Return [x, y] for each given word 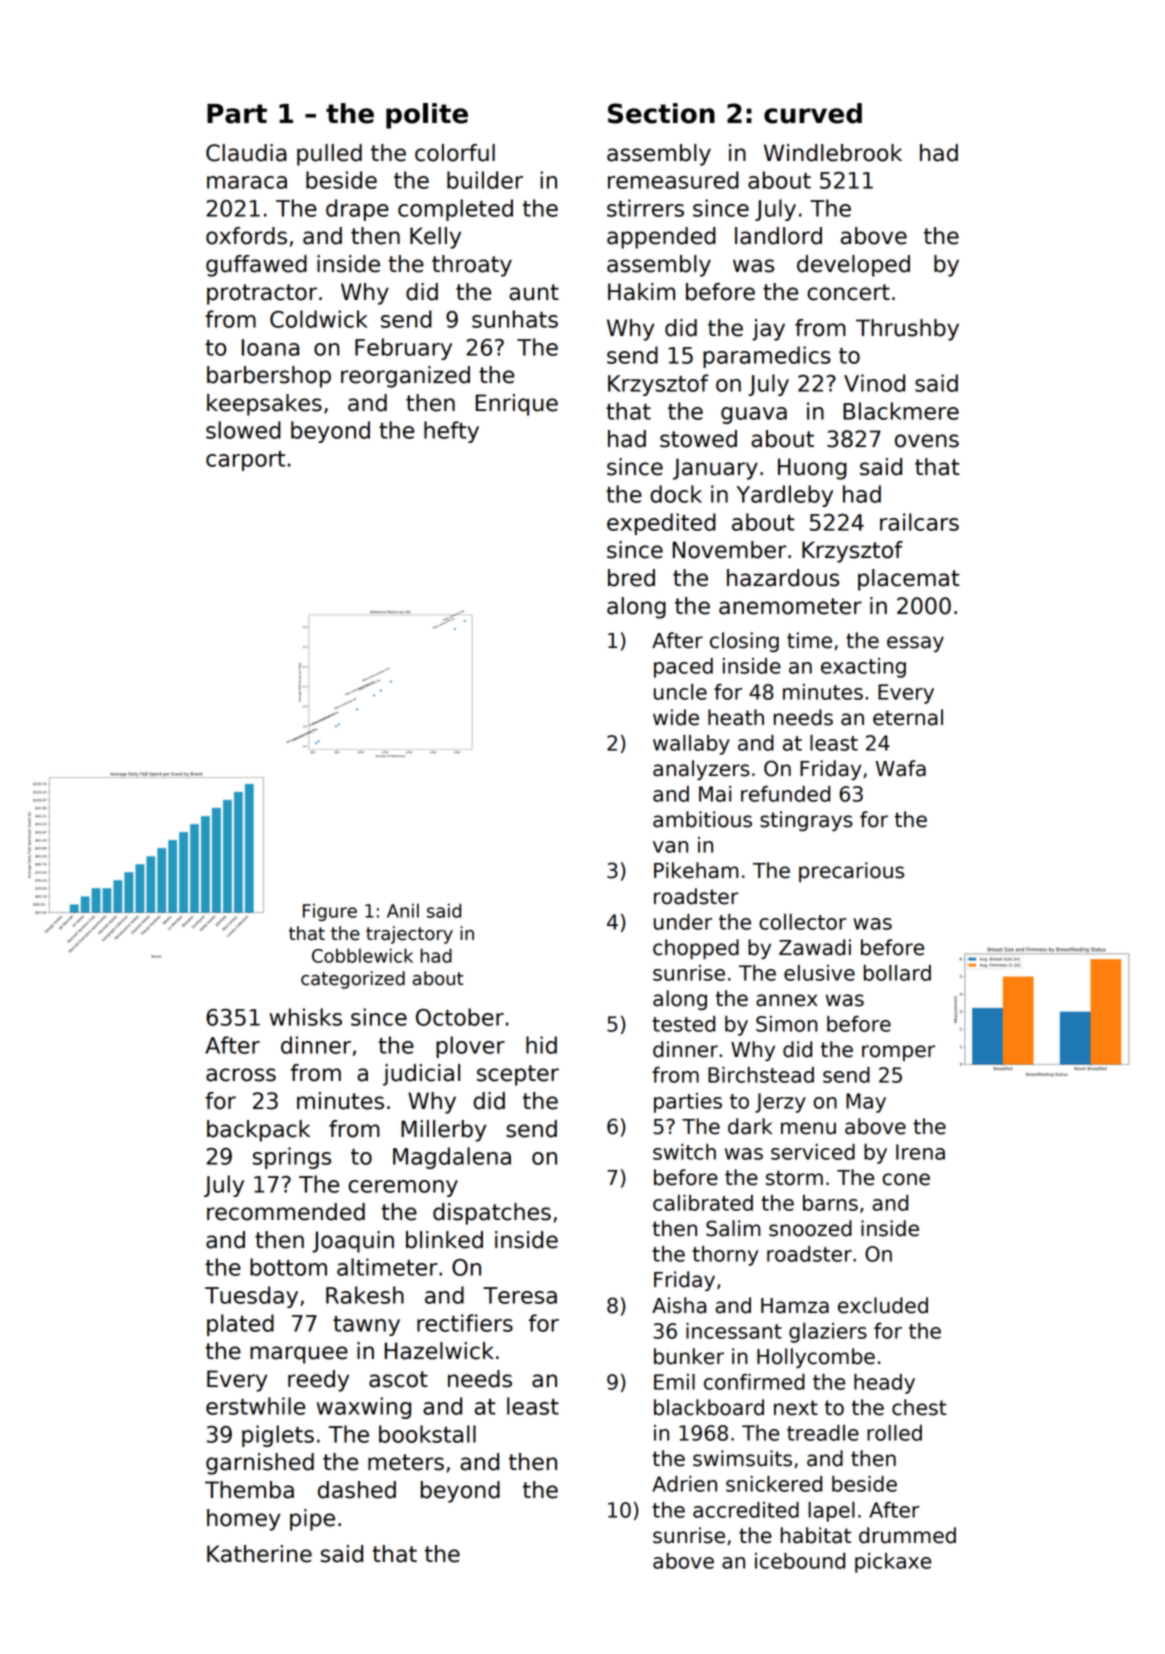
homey [244, 1520]
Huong [812, 469]
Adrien [684, 1484]
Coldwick [319, 319]
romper [898, 1053]
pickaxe [893, 1563]
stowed [698, 439]
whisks [306, 1017]
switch [684, 1152]
